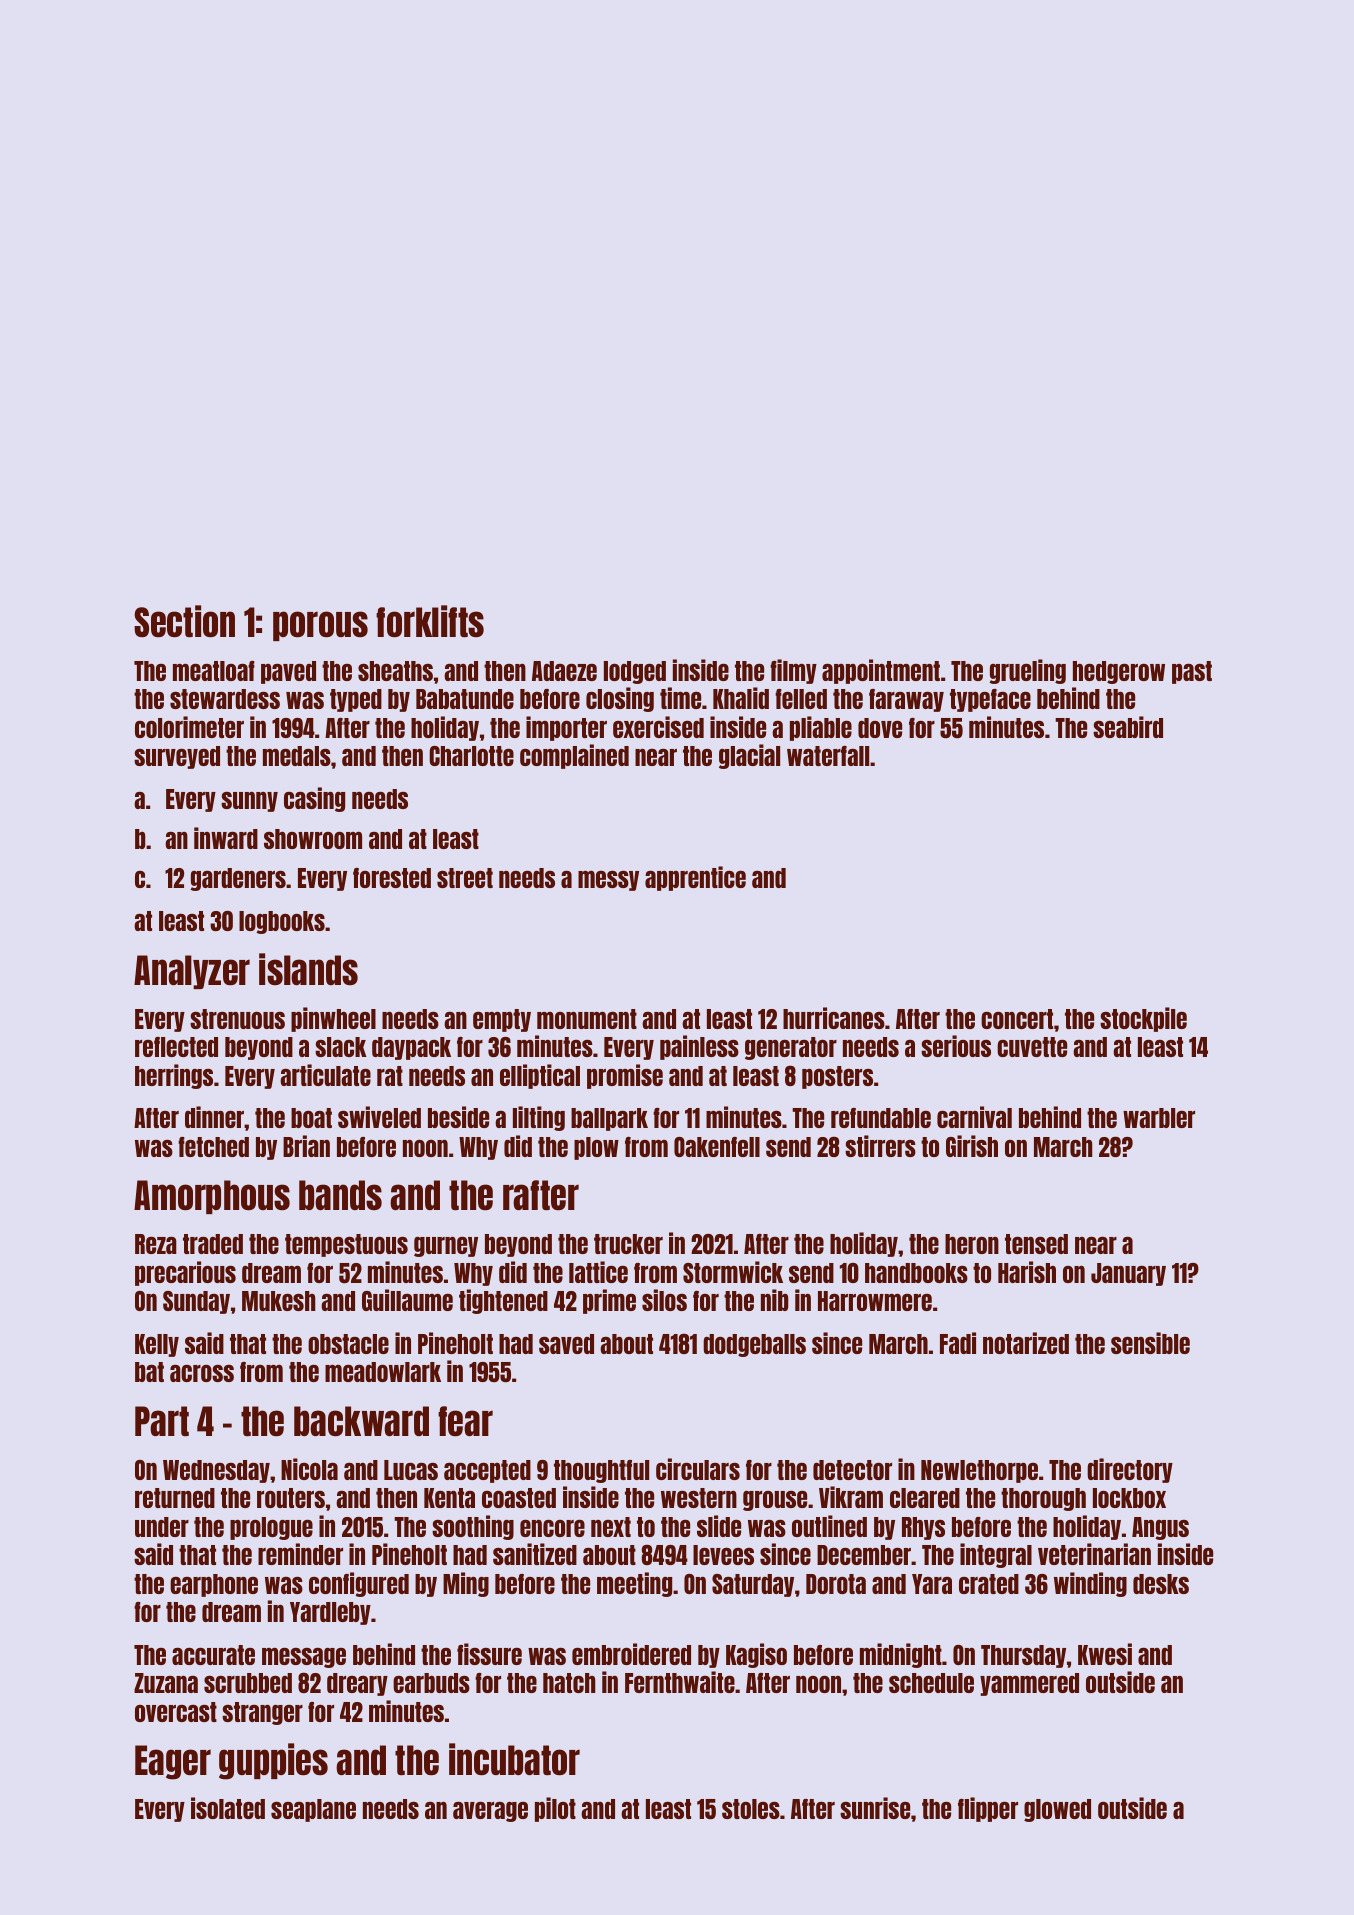 The width and height of the screenshot is (1354, 1915). What do you see at coordinates (1057, 1810) in the screenshot?
I see `glowed` at bounding box center [1057, 1810].
